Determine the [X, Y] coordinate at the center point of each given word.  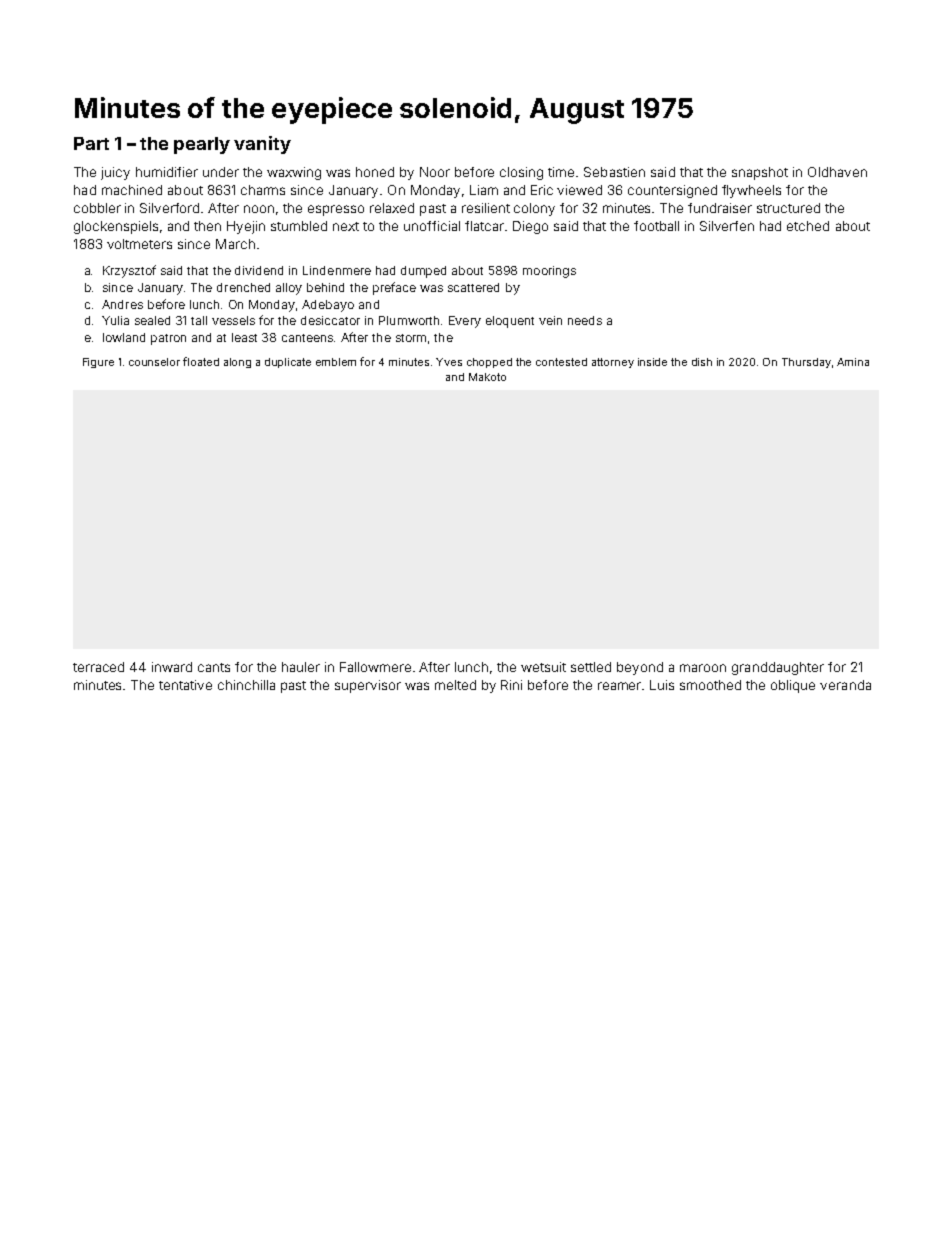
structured [788, 208]
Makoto [487, 377]
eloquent [510, 322]
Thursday [806, 363]
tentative [185, 685]
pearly [202, 145]
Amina [853, 362]
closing [521, 173]
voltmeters [139, 244]
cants [214, 667]
